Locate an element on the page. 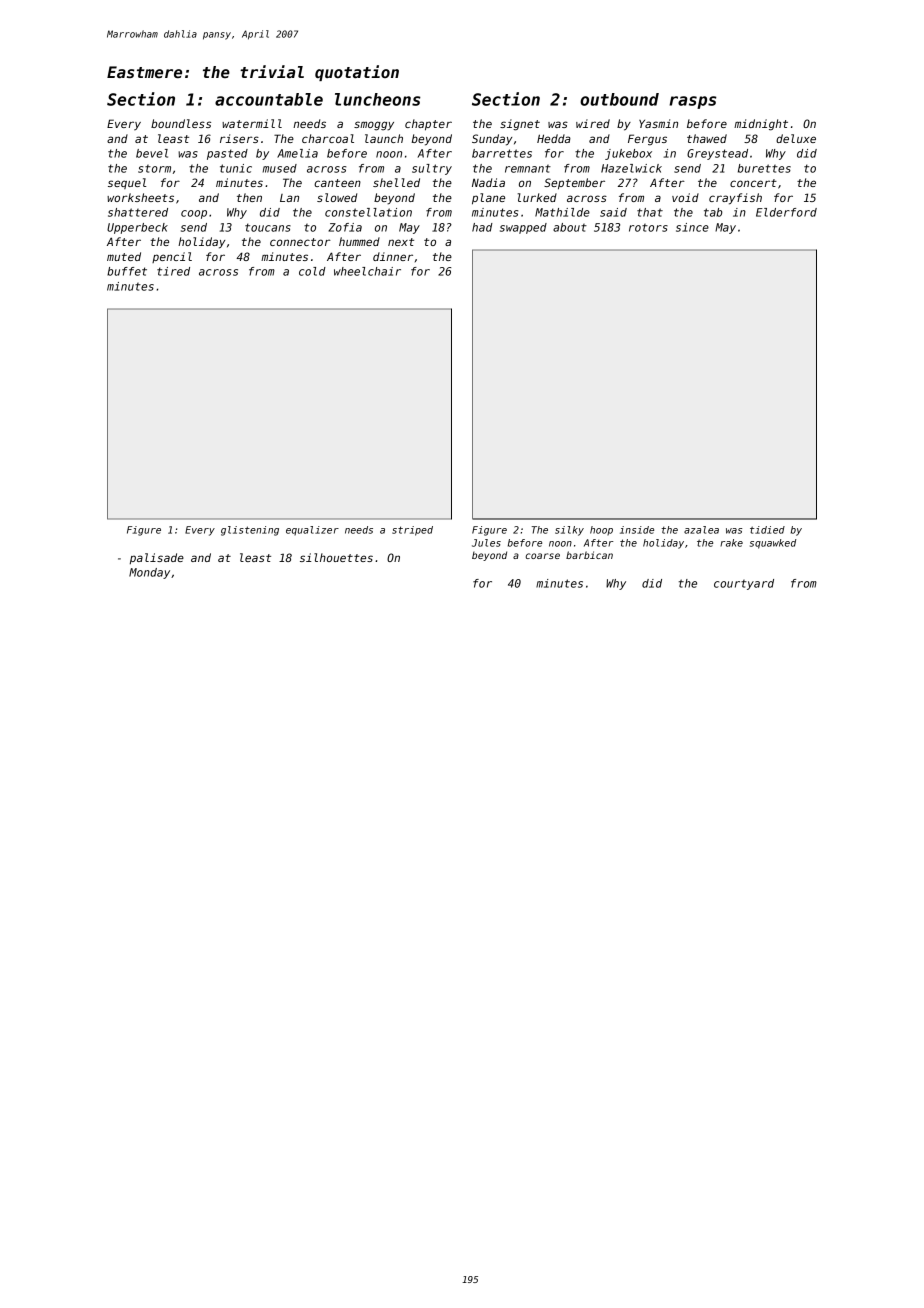 This document has height=1308, width=924. coarse is located at coordinates (543, 556).
